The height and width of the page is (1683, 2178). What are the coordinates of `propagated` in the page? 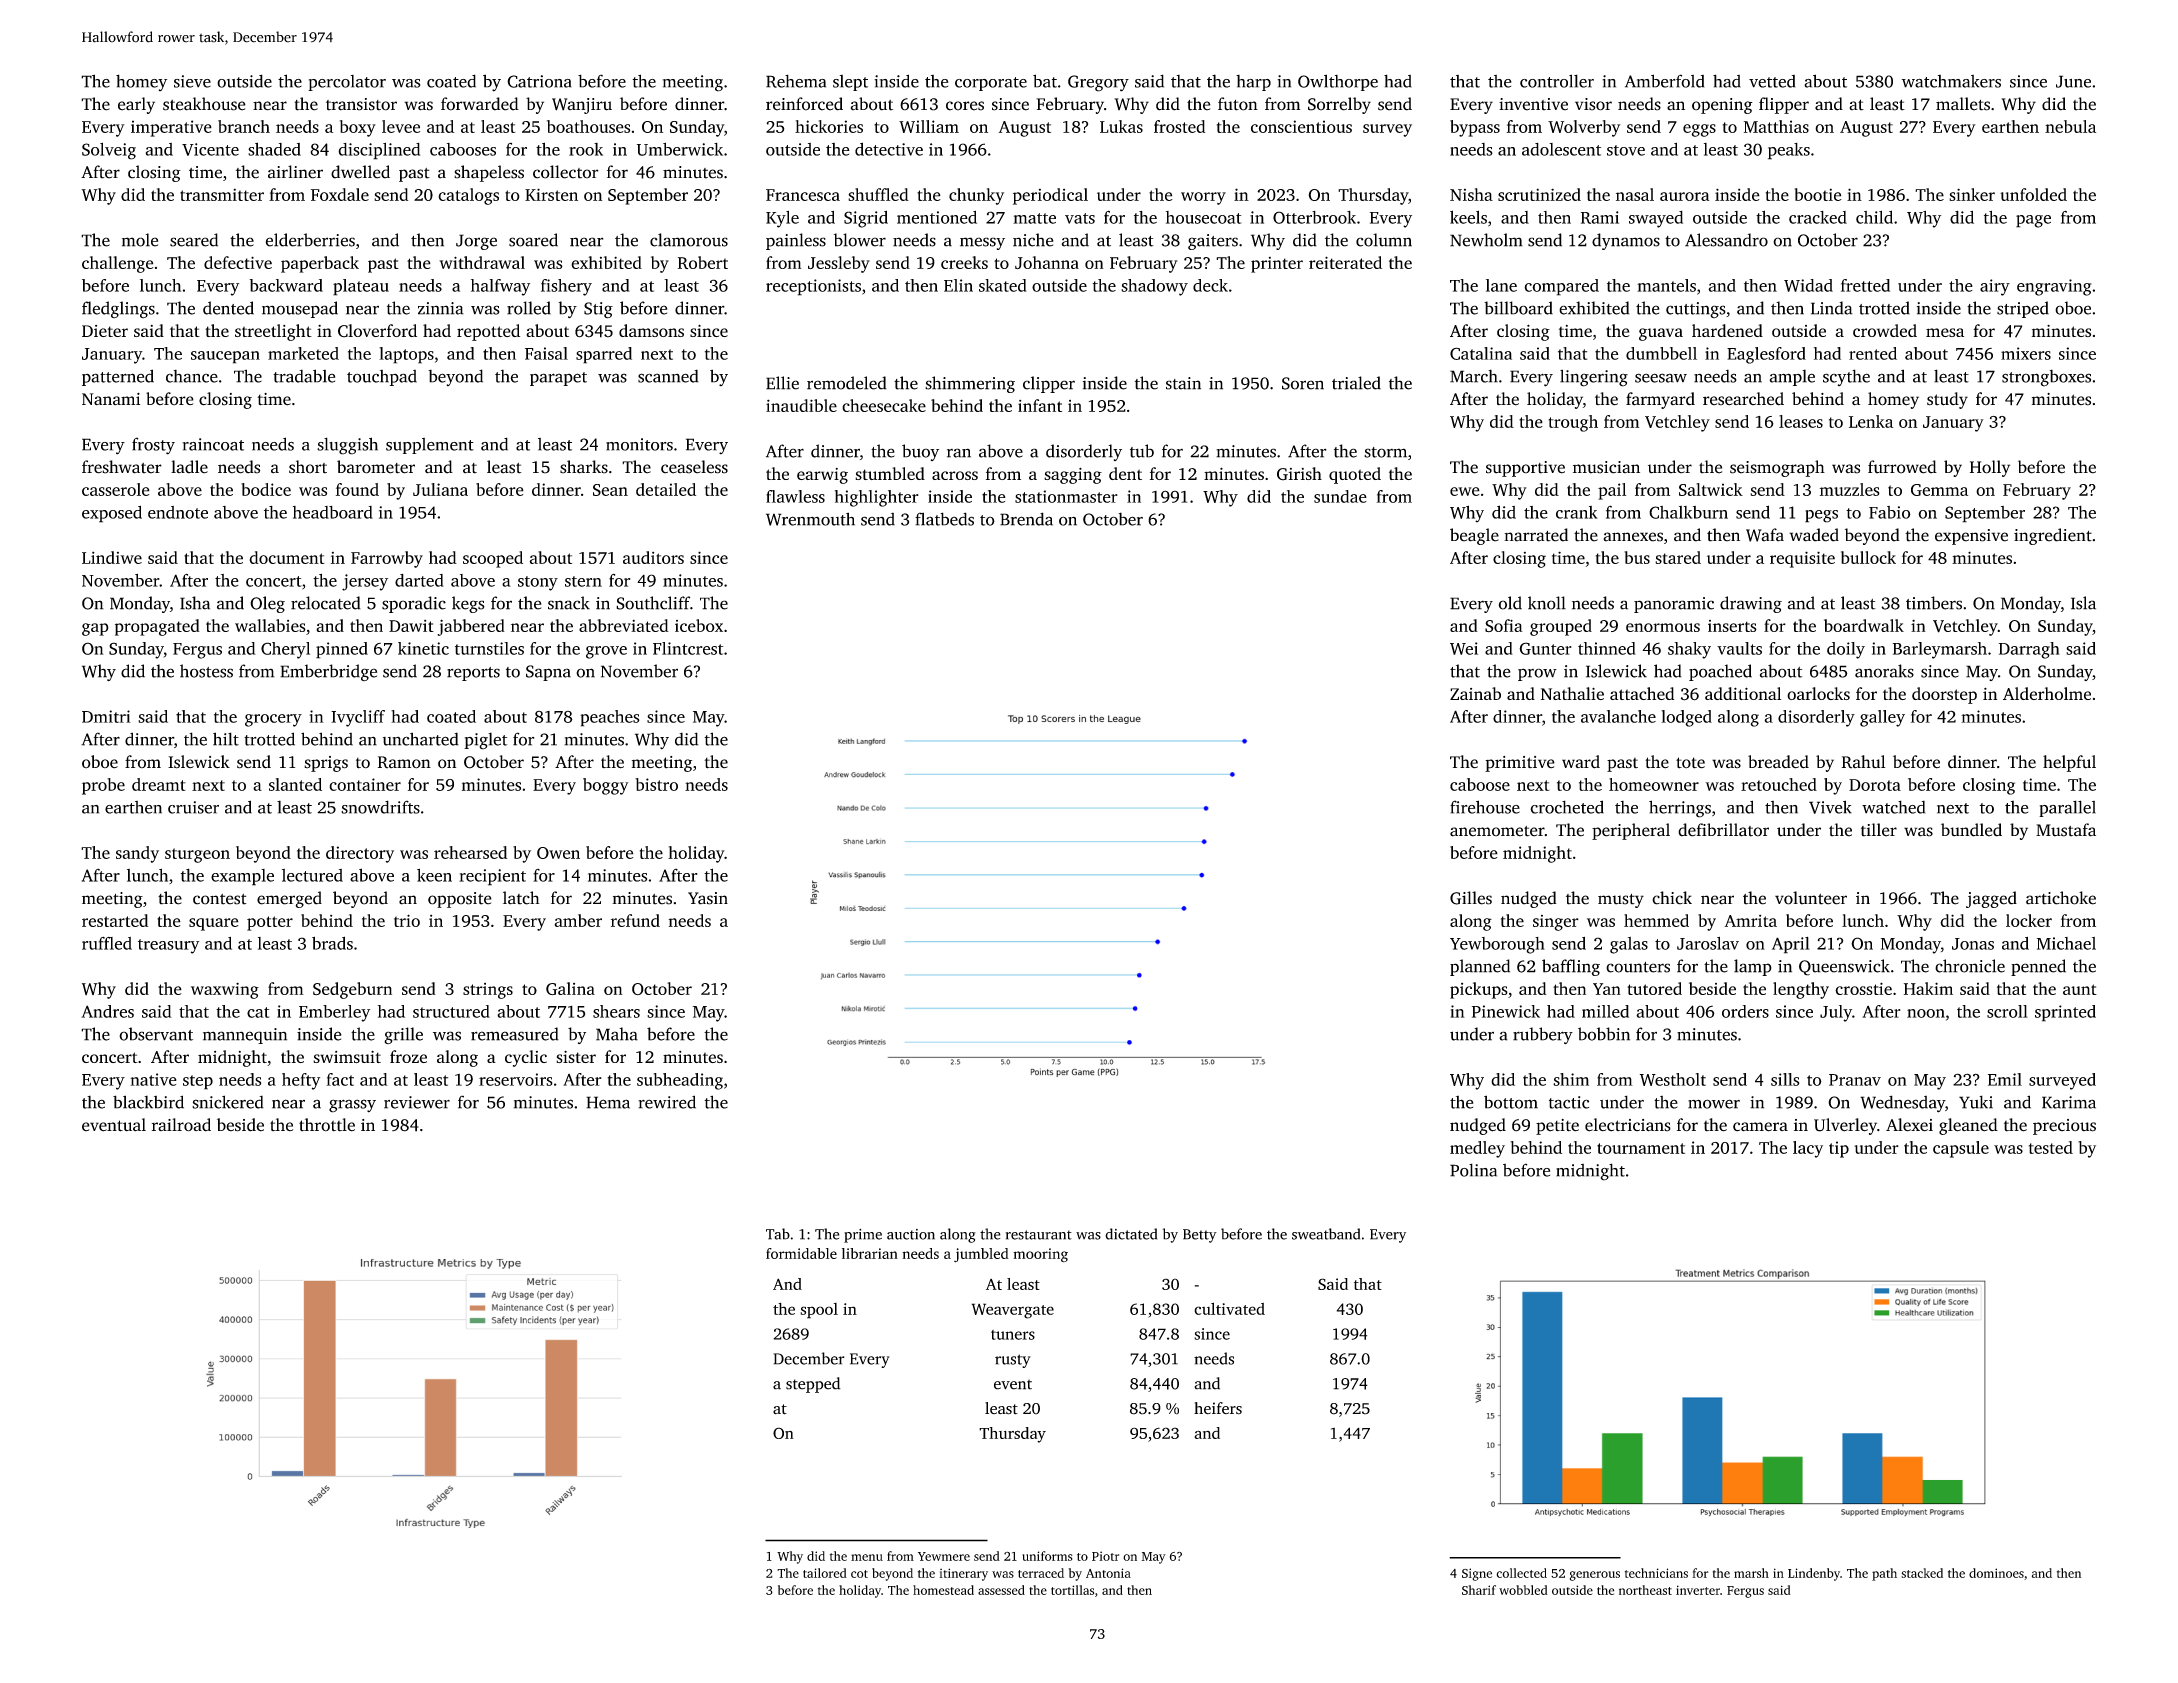 It's located at (157, 627).
